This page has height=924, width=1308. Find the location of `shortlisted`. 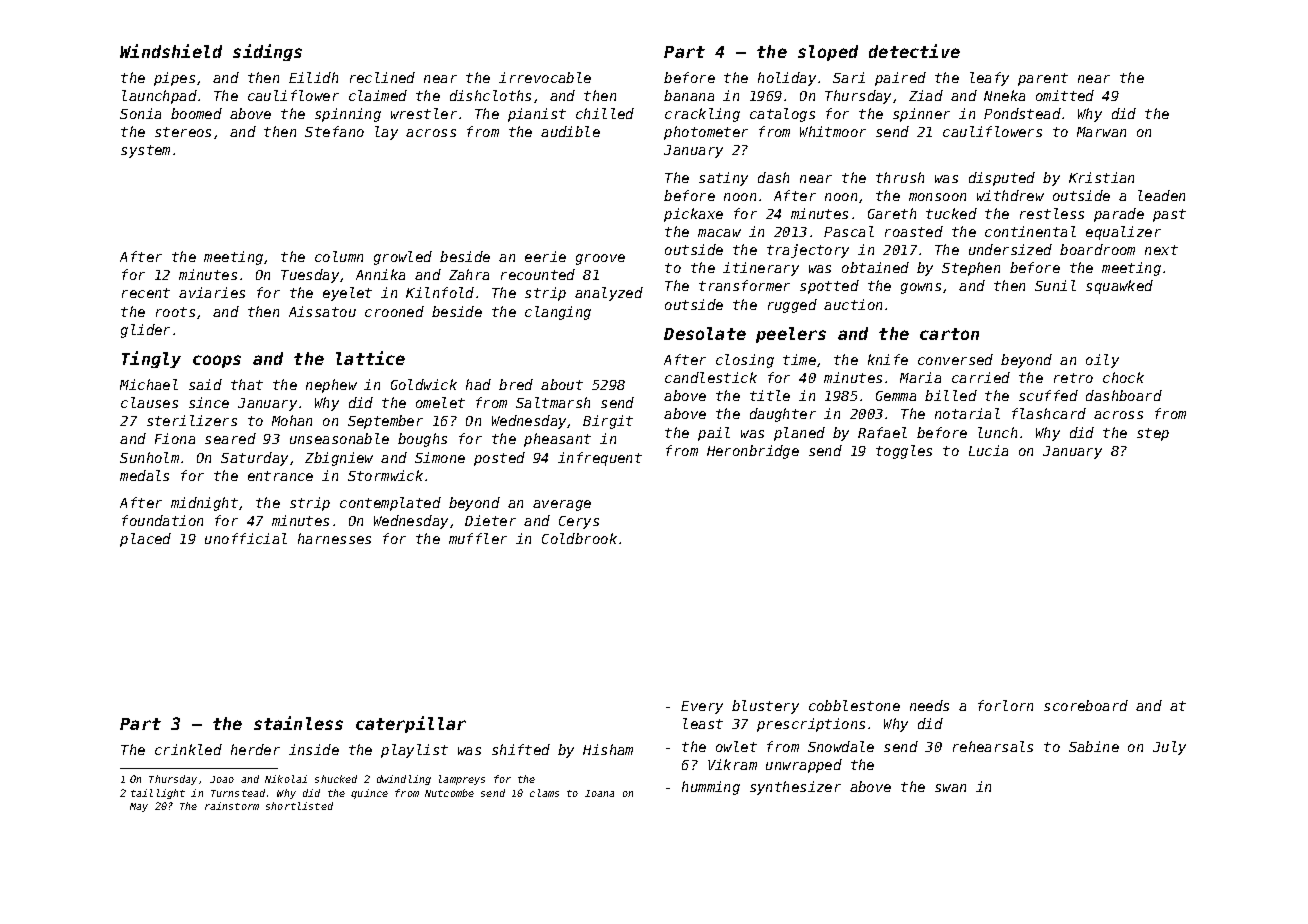

shortlisted is located at coordinates (299, 806).
